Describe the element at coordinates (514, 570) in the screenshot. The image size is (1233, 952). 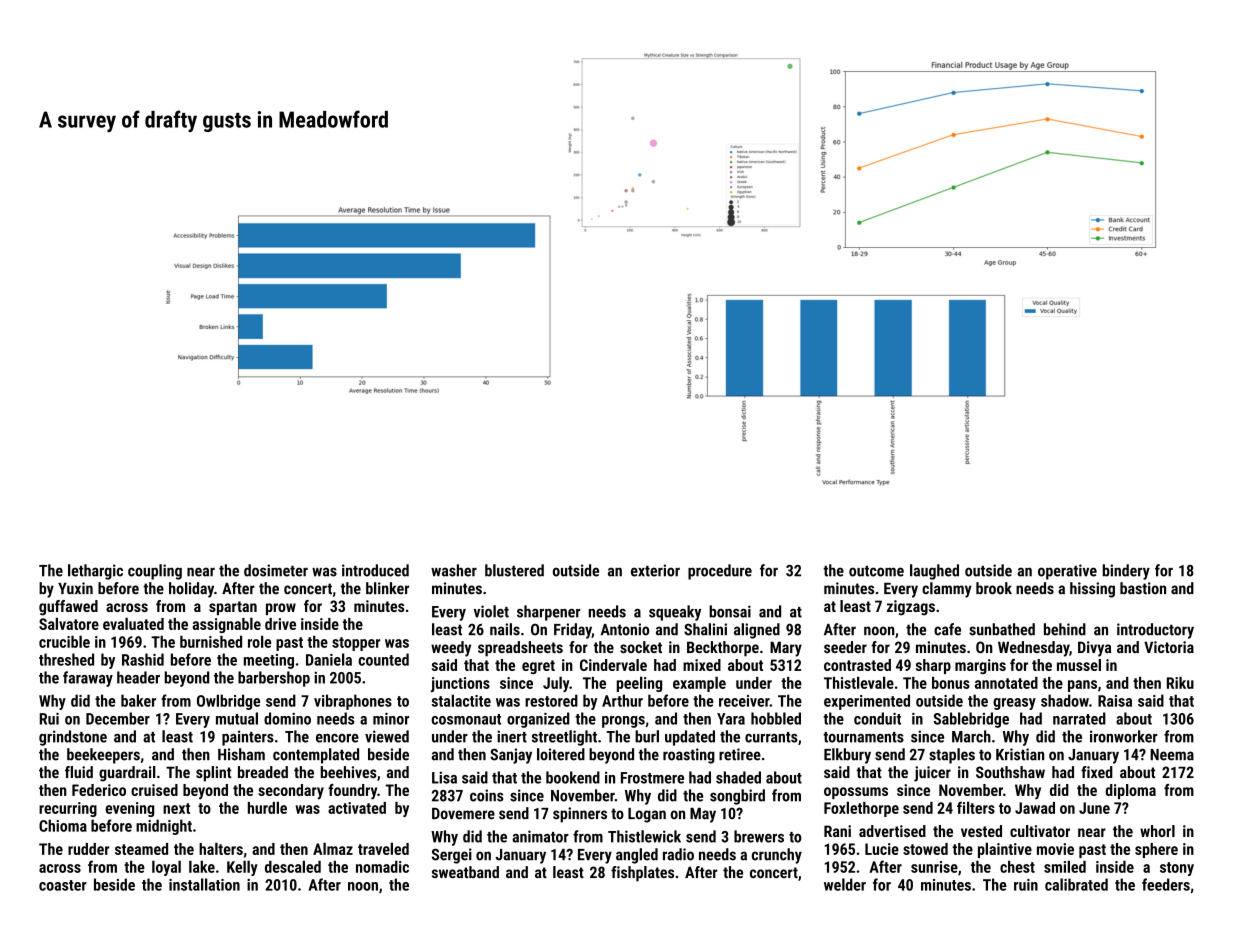
I see `blustered` at that location.
